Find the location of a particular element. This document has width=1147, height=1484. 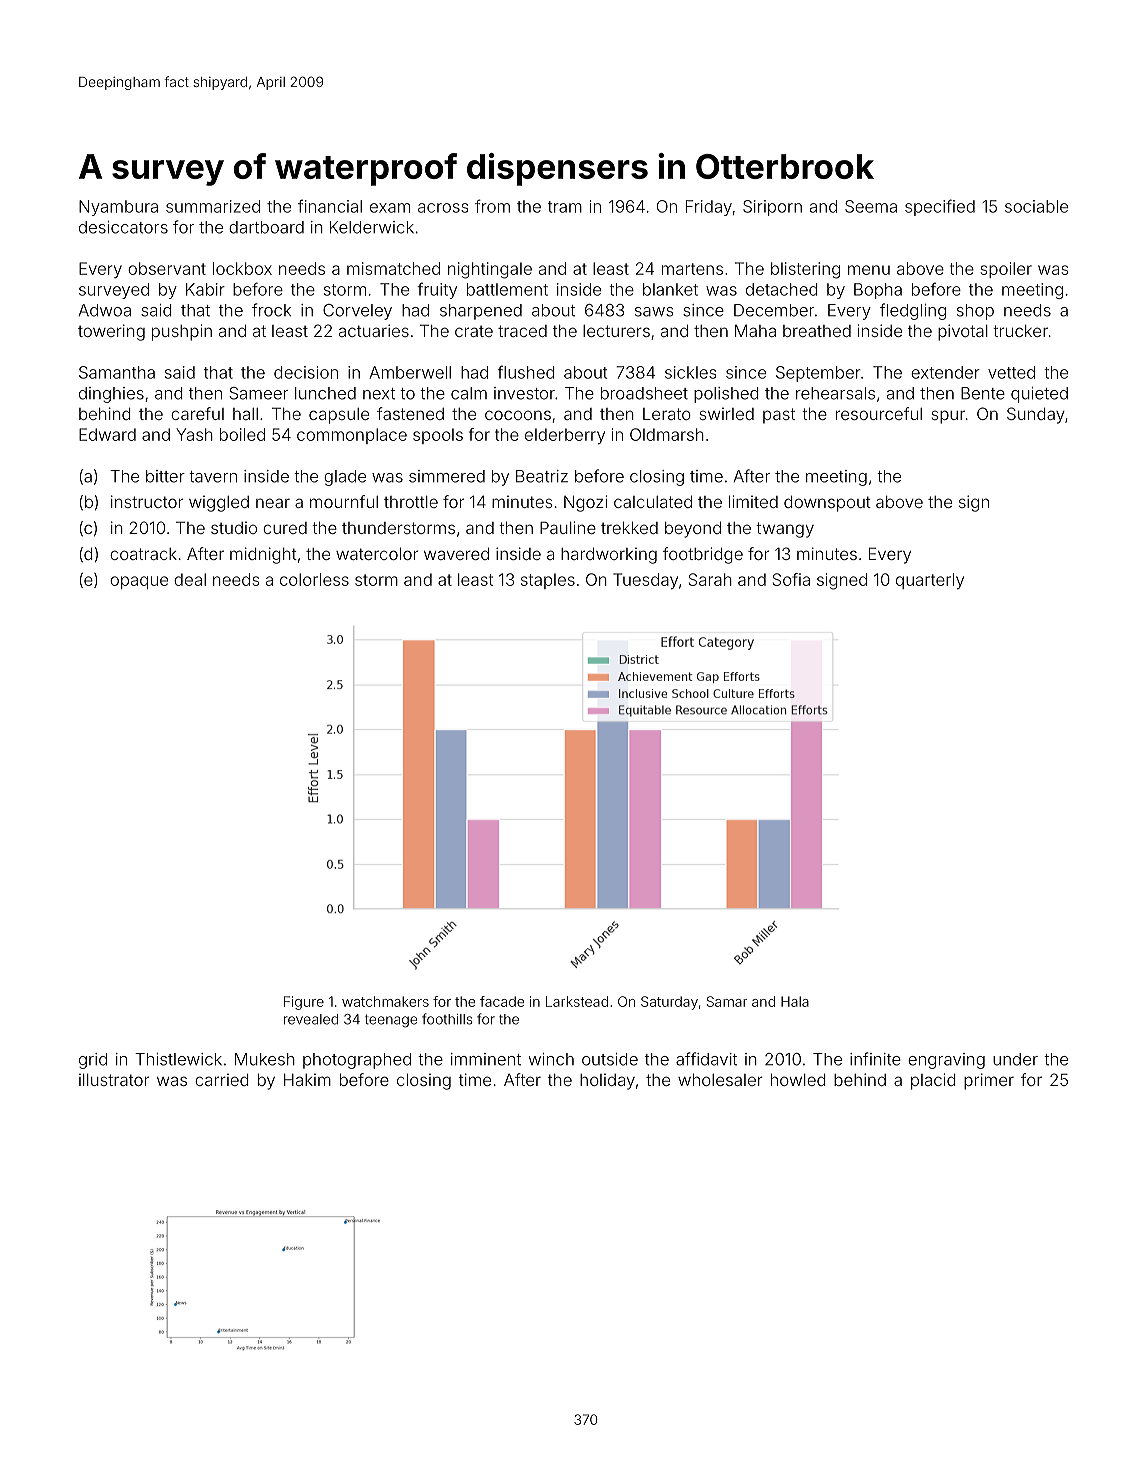

illustrator is located at coordinates (114, 1079).
